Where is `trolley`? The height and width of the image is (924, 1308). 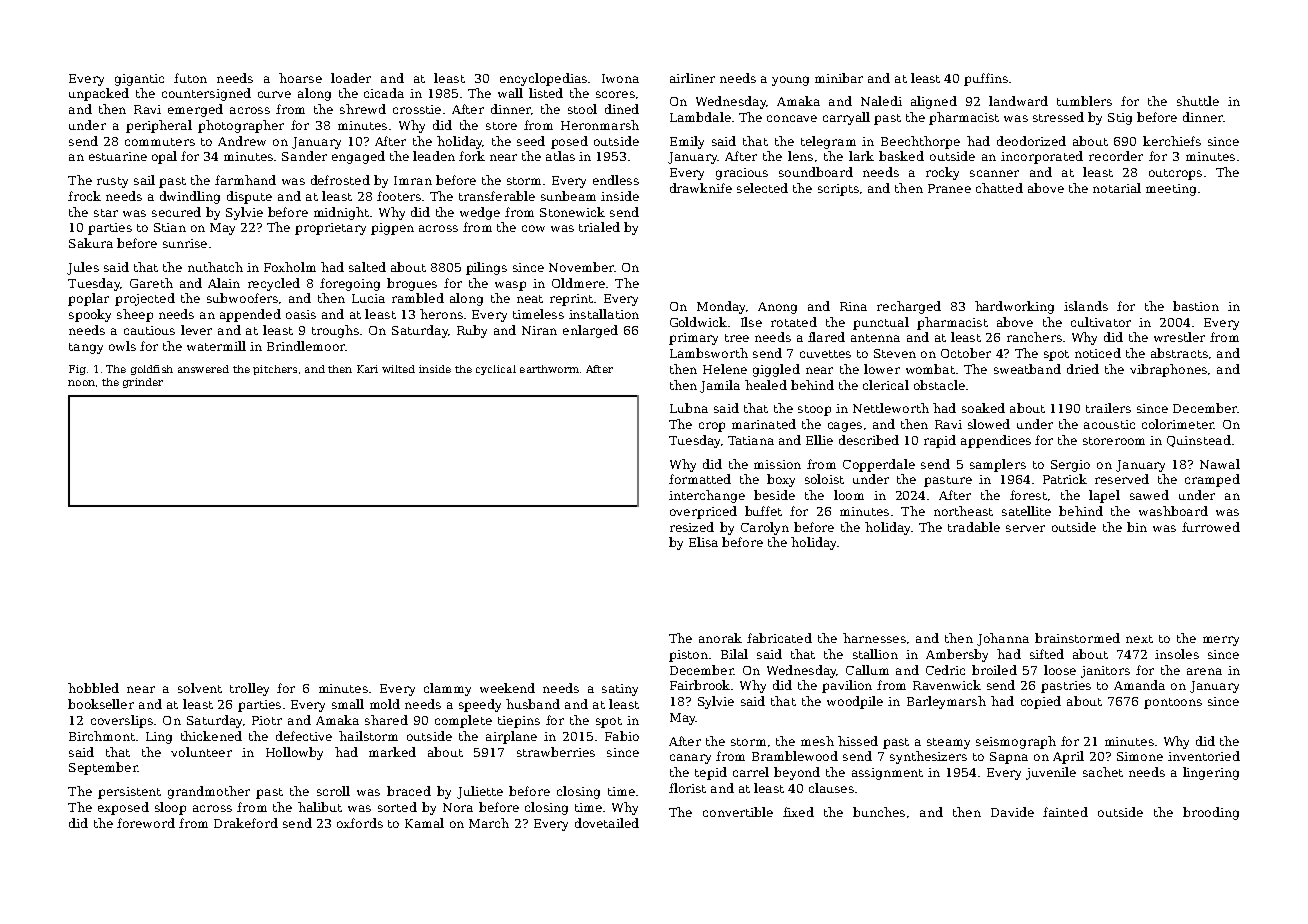
trolley is located at coordinates (249, 689).
